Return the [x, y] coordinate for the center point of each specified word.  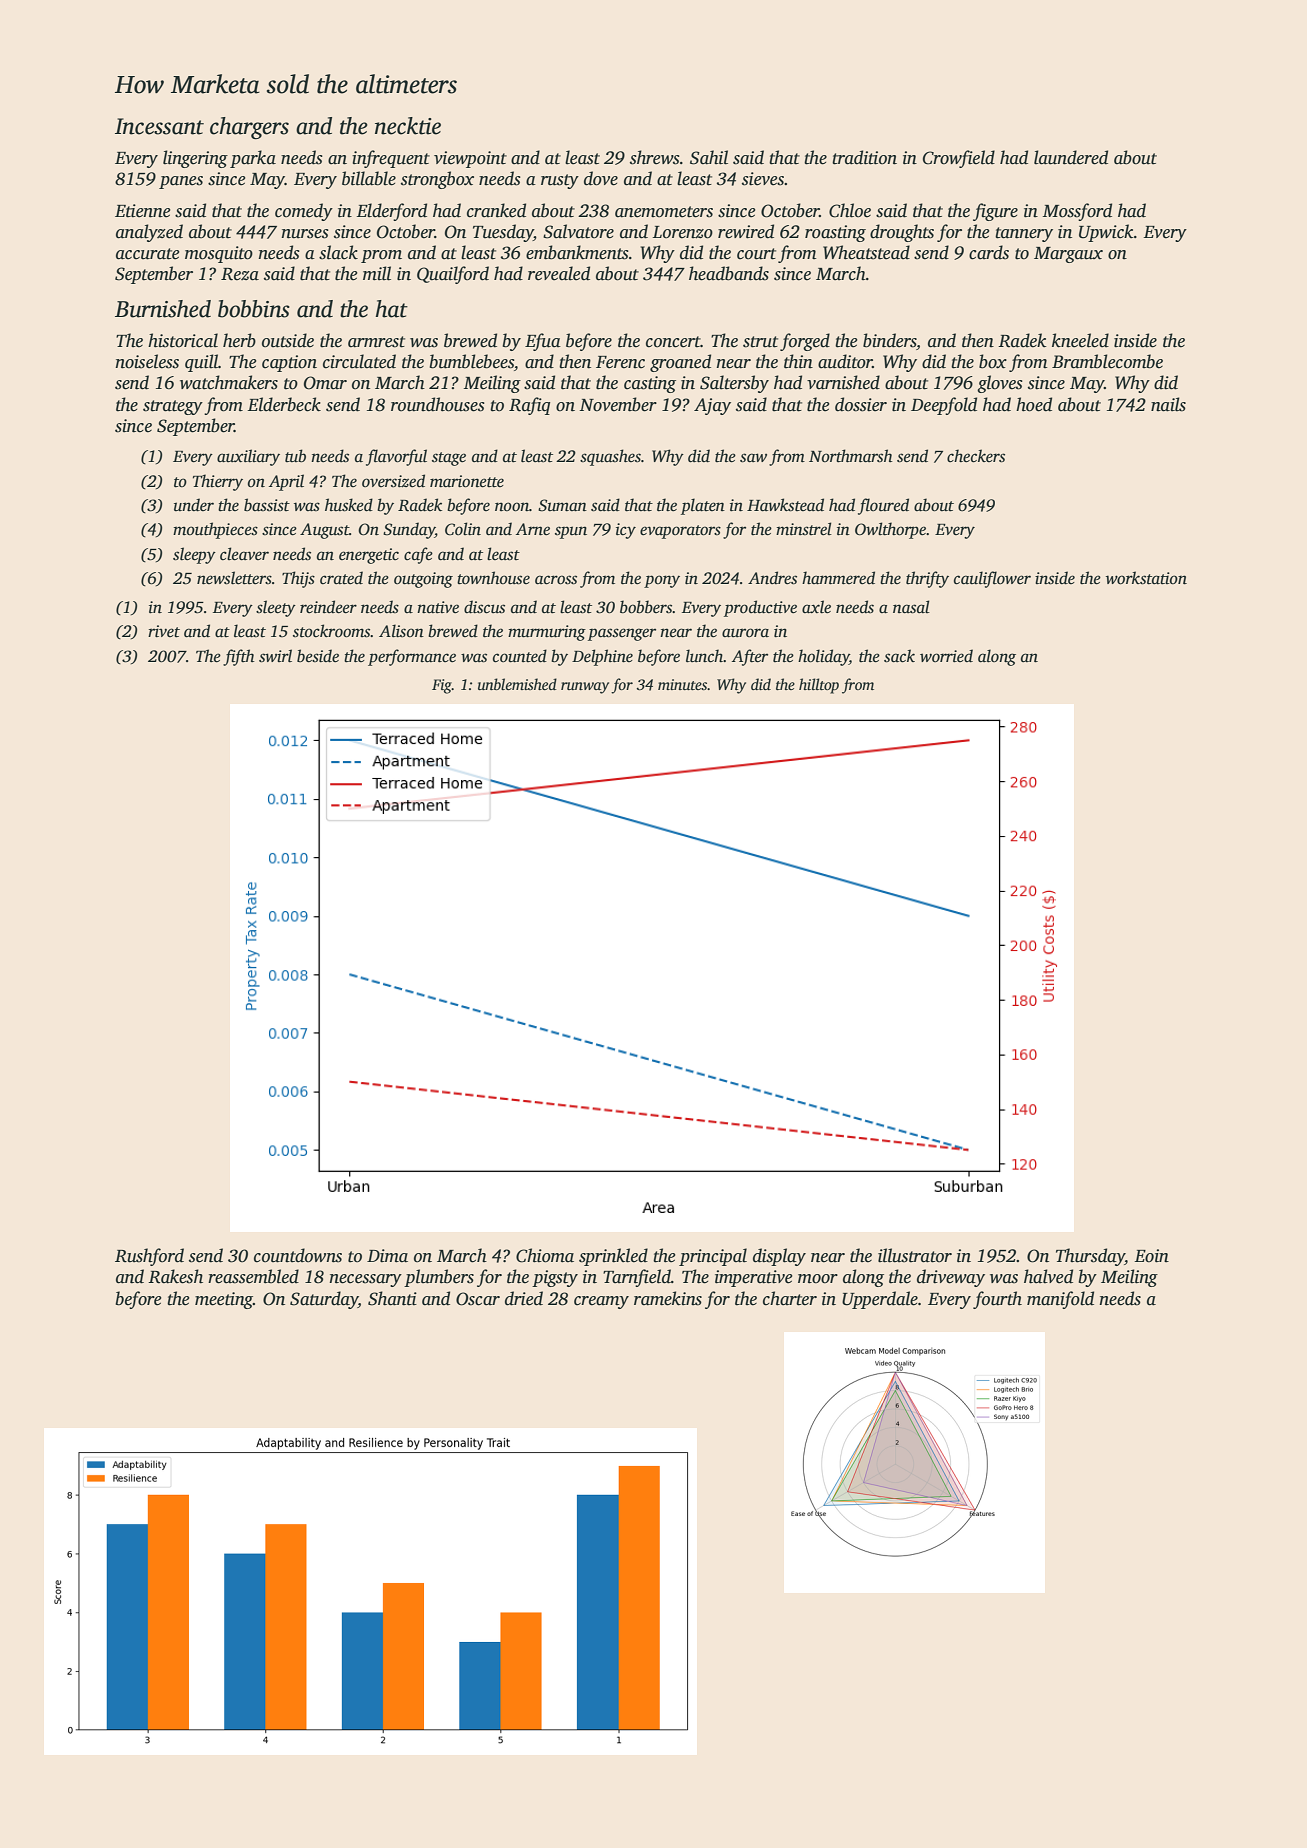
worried [946, 656]
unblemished [517, 684]
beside [318, 656]
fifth [239, 657]
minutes [683, 684]
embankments [577, 252]
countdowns [298, 1255]
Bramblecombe [1107, 361]
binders [890, 341]
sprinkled [613, 1257]
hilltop [819, 686]
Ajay [712, 406]
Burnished [163, 309]
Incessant [159, 126]
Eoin [1151, 1256]
